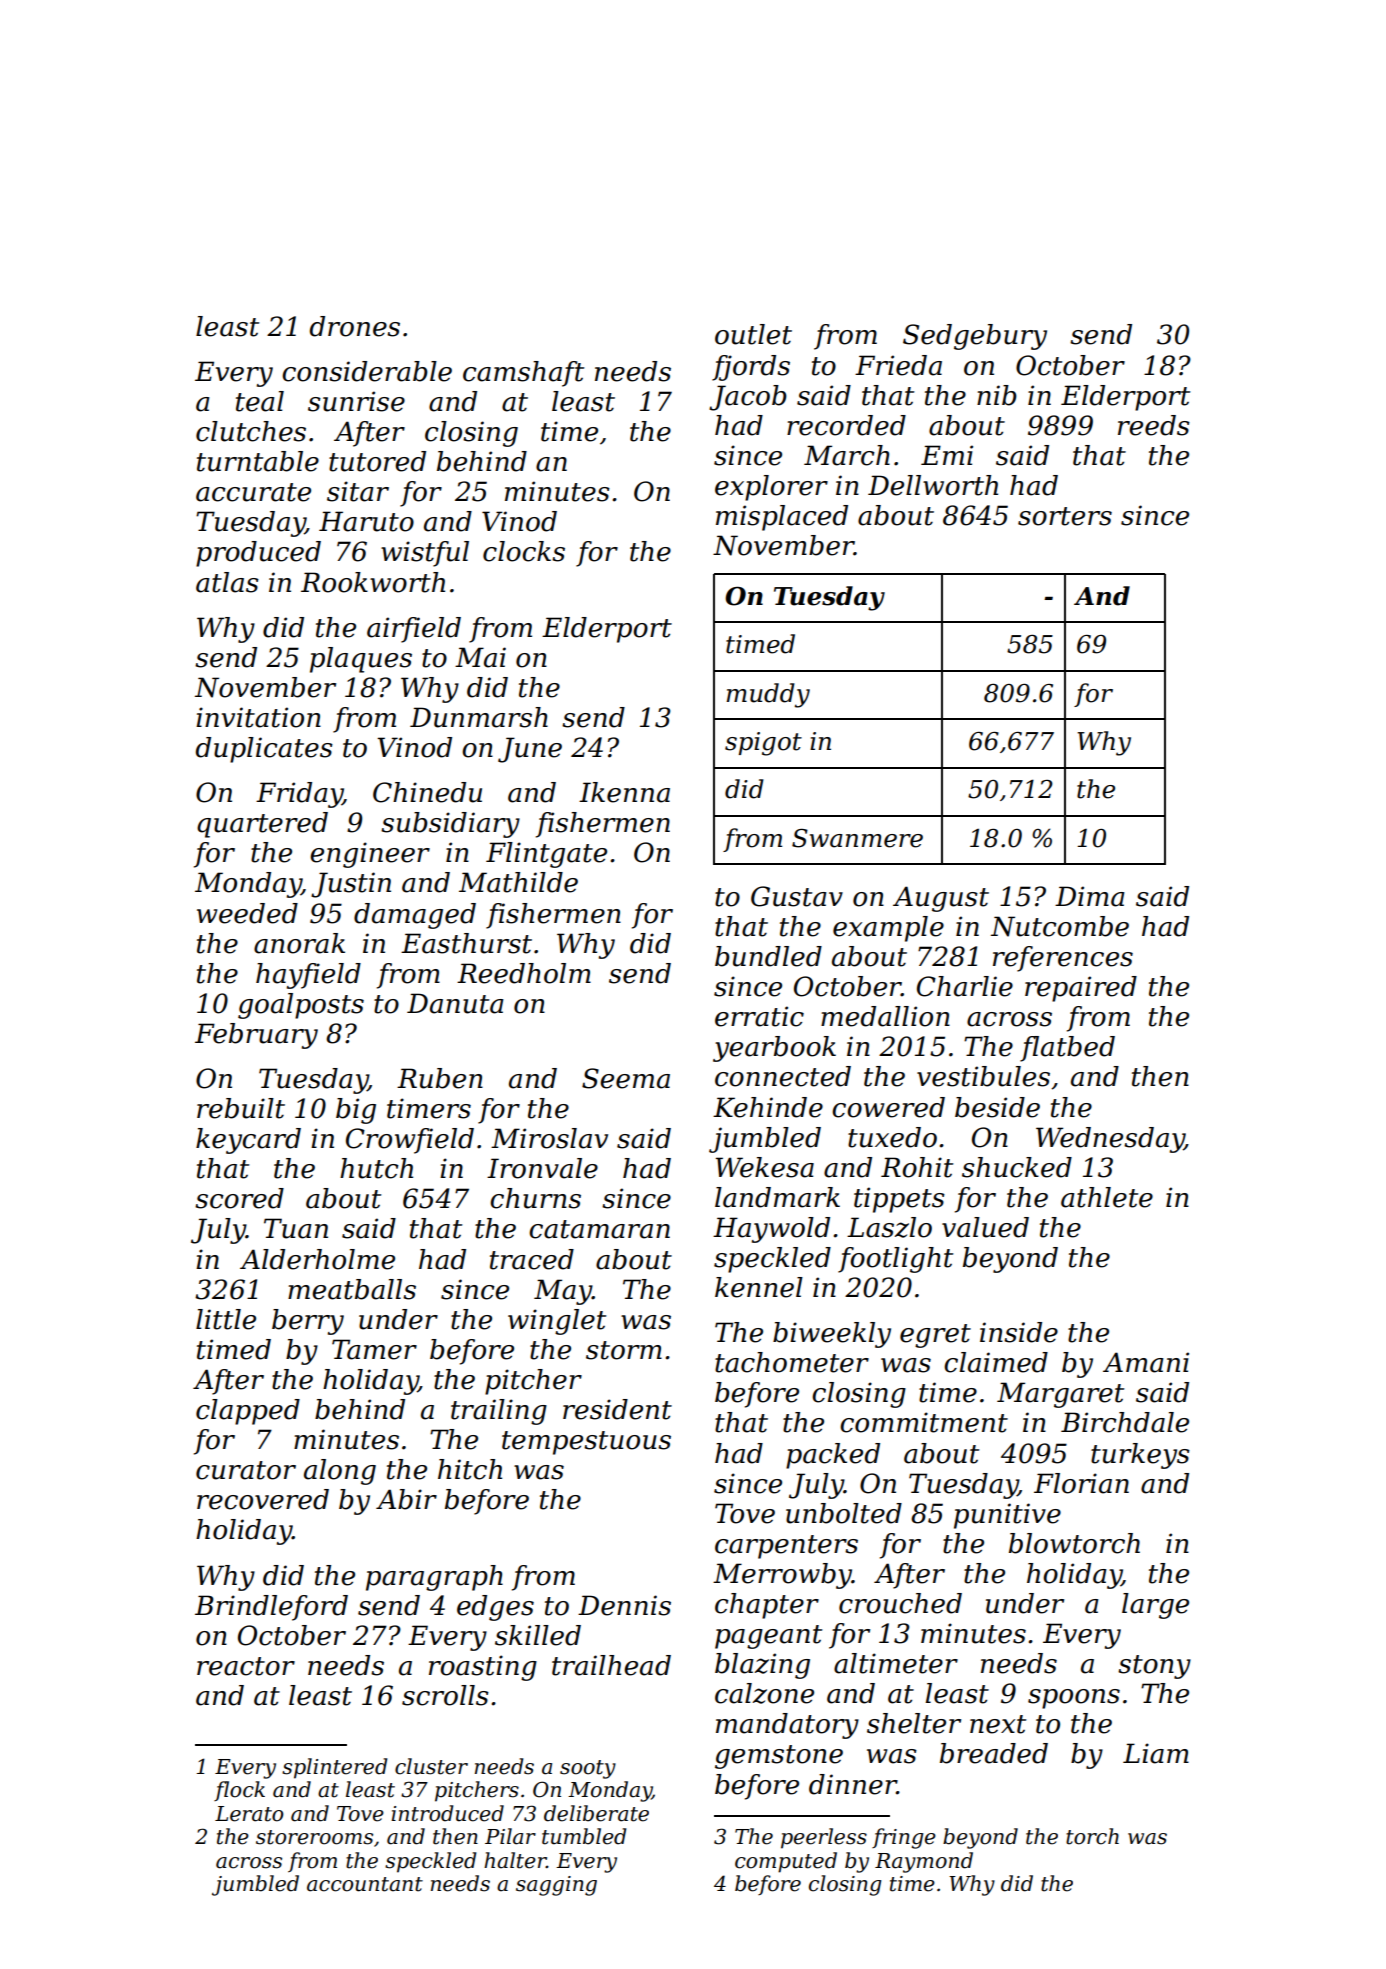 This screenshot has height=1969, width=1386. What do you see at coordinates (440, 1078) in the screenshot?
I see `Ruben` at bounding box center [440, 1078].
